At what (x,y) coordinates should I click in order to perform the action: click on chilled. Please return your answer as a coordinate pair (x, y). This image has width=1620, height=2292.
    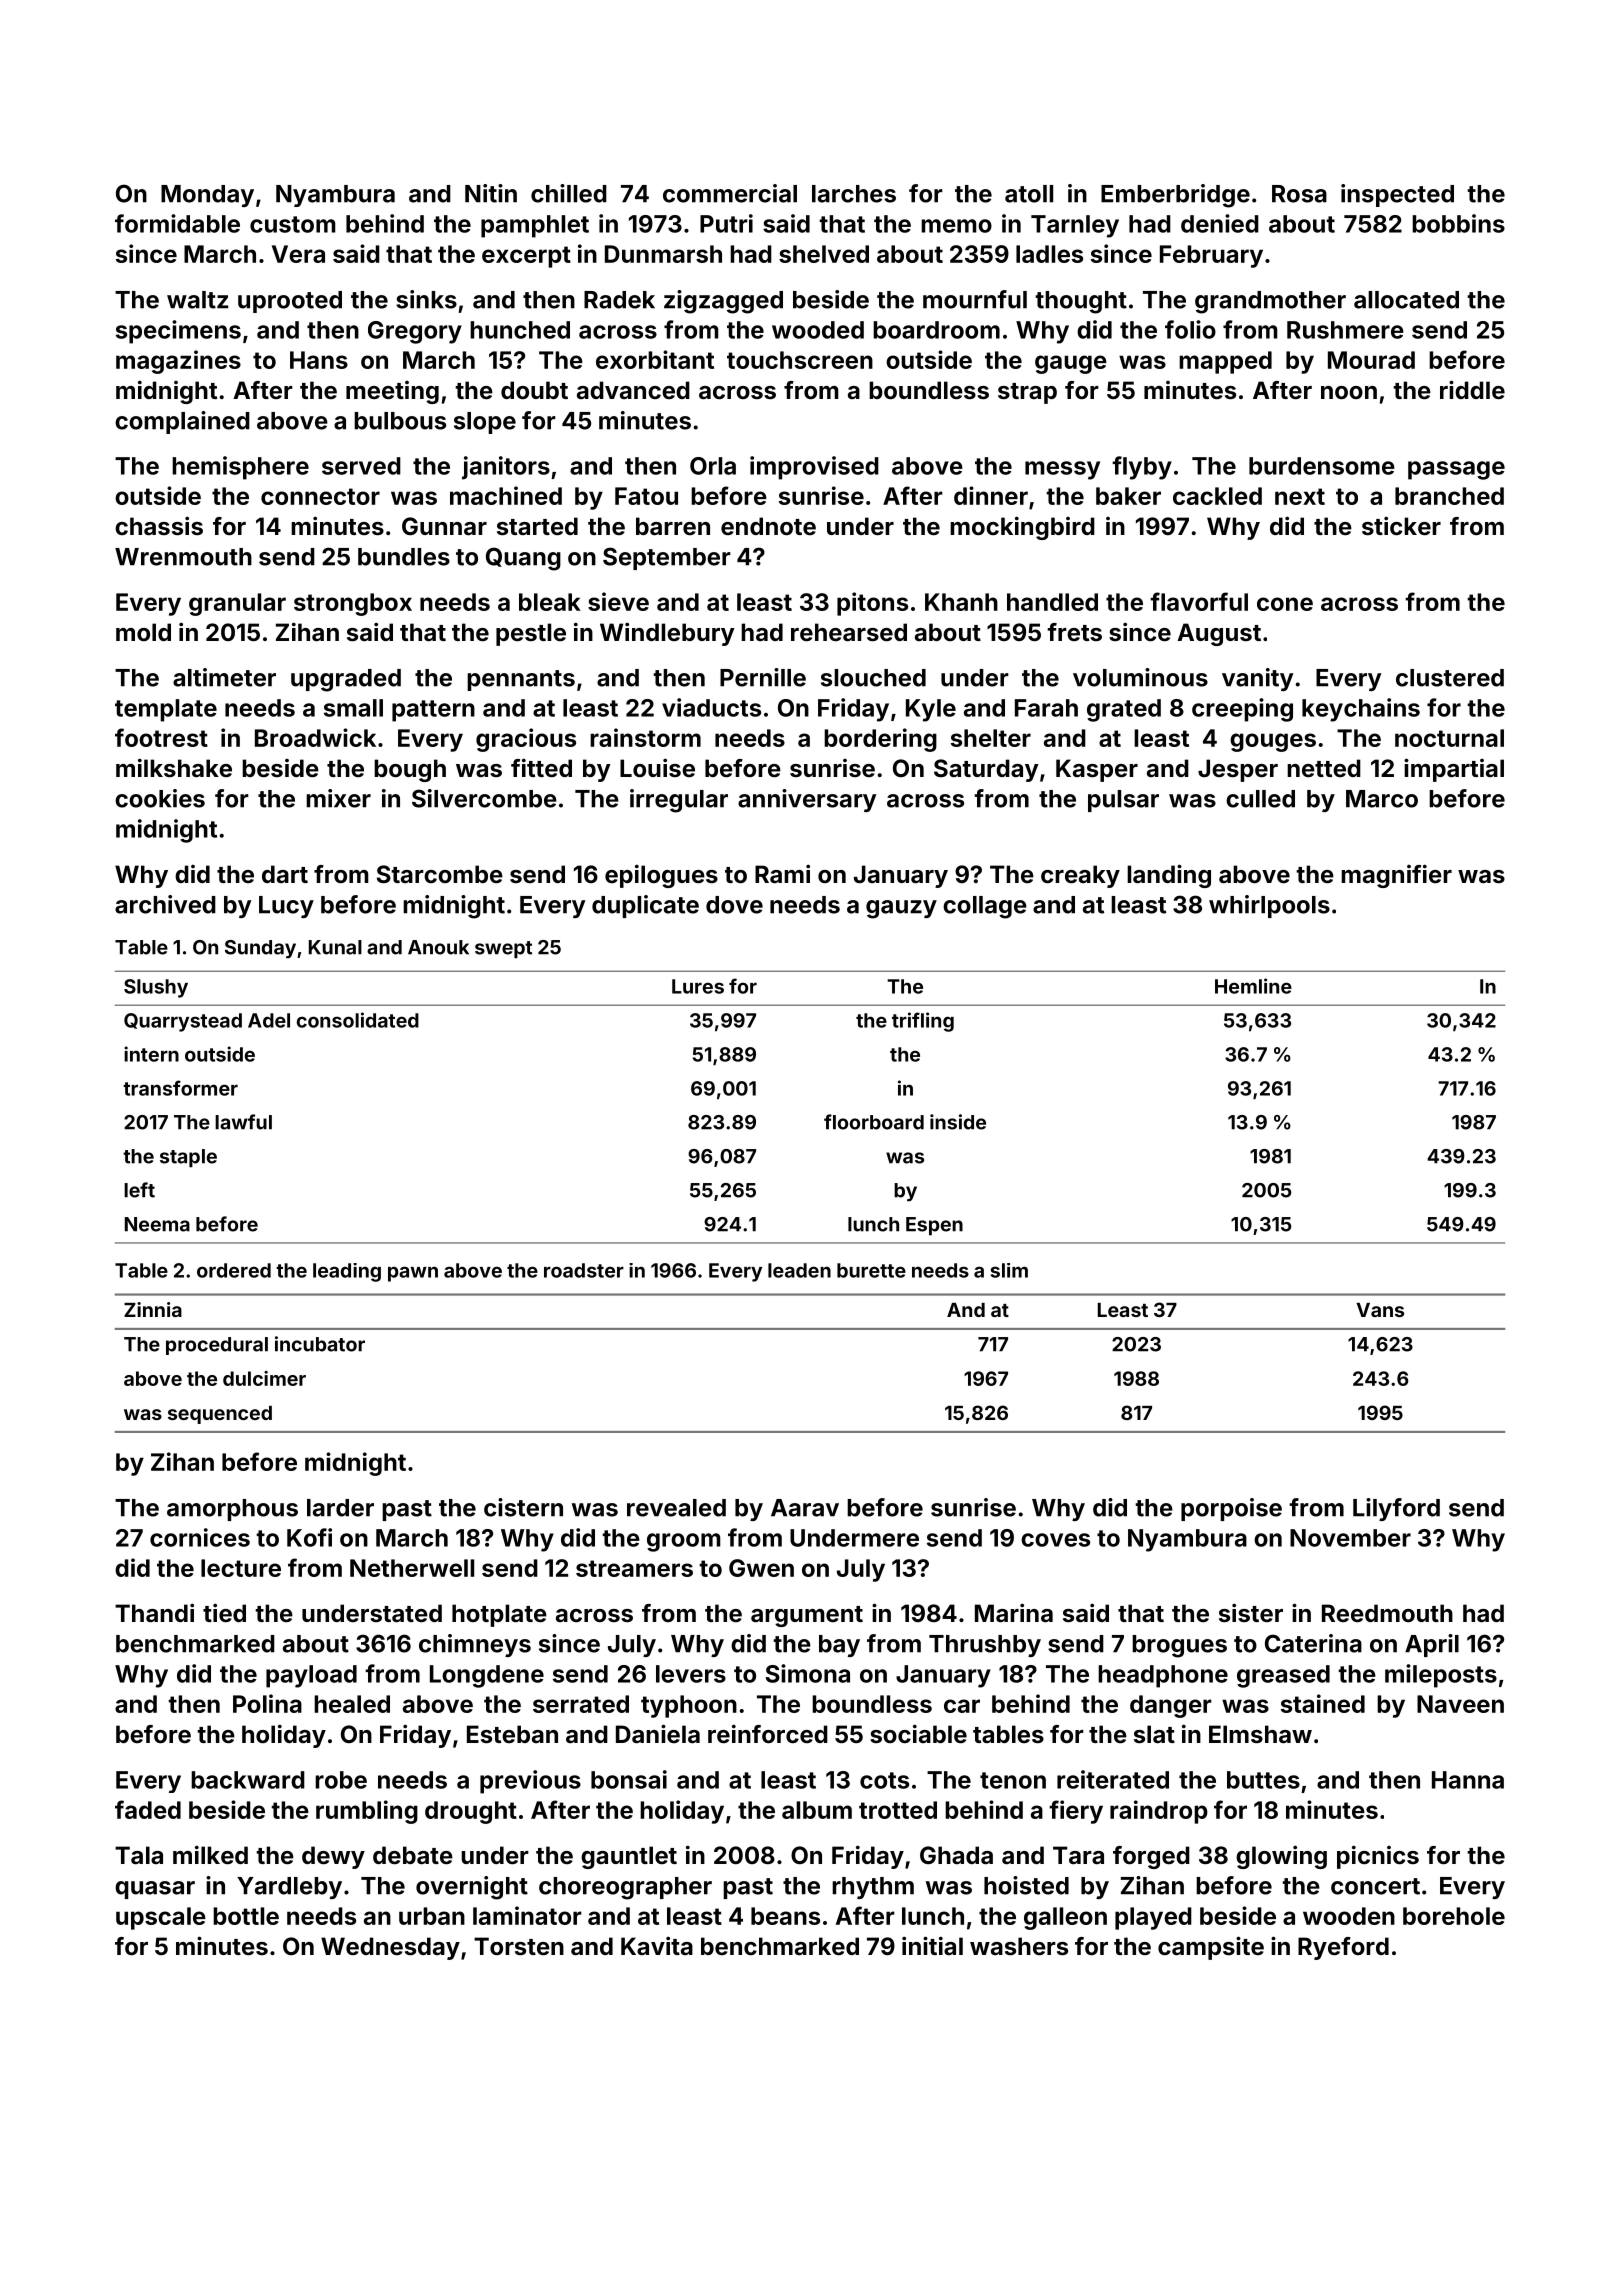
    Looking at the image, I should click on (569, 193).
